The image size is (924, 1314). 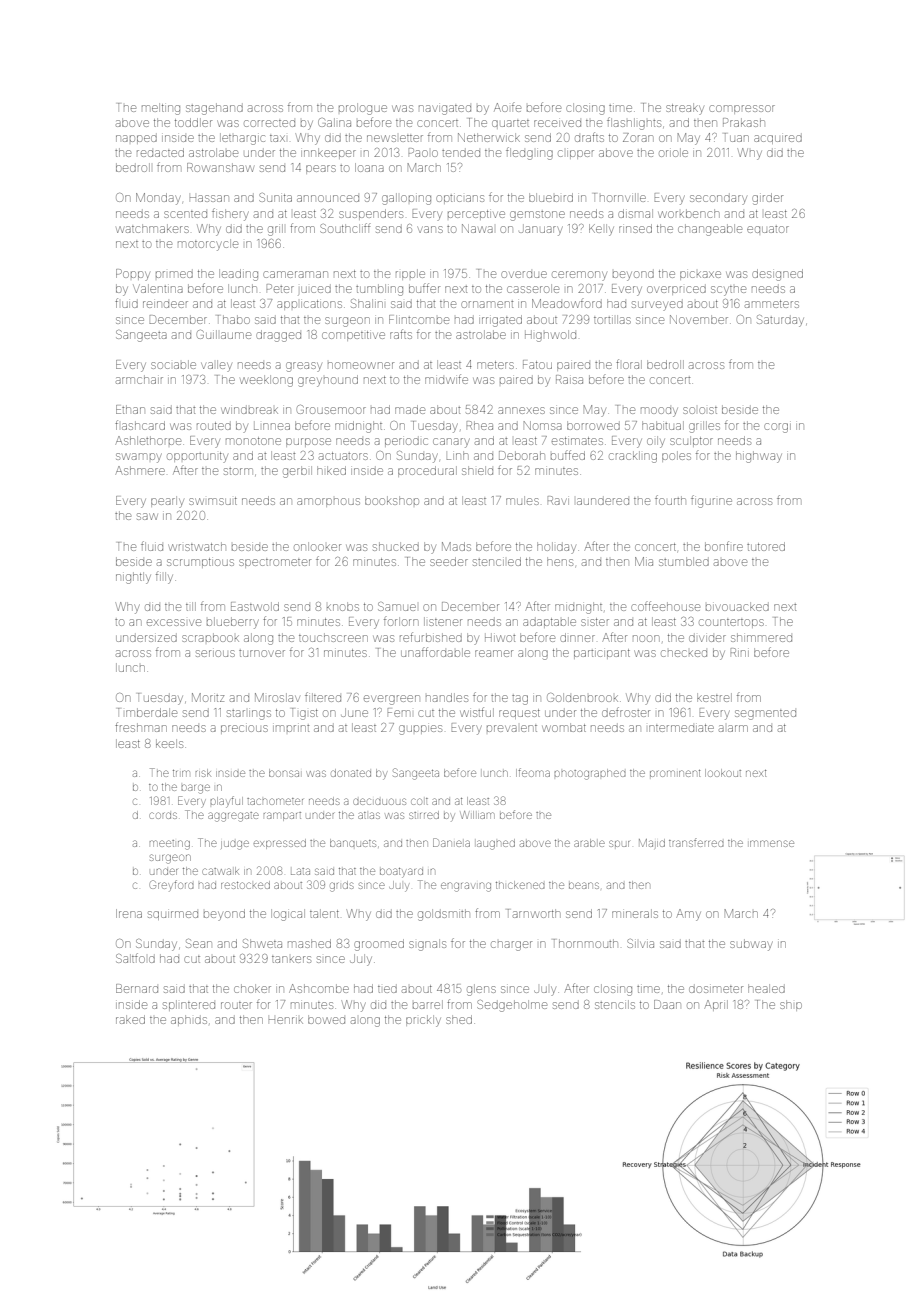 What do you see at coordinates (766, 546) in the screenshot?
I see `tutored` at bounding box center [766, 546].
